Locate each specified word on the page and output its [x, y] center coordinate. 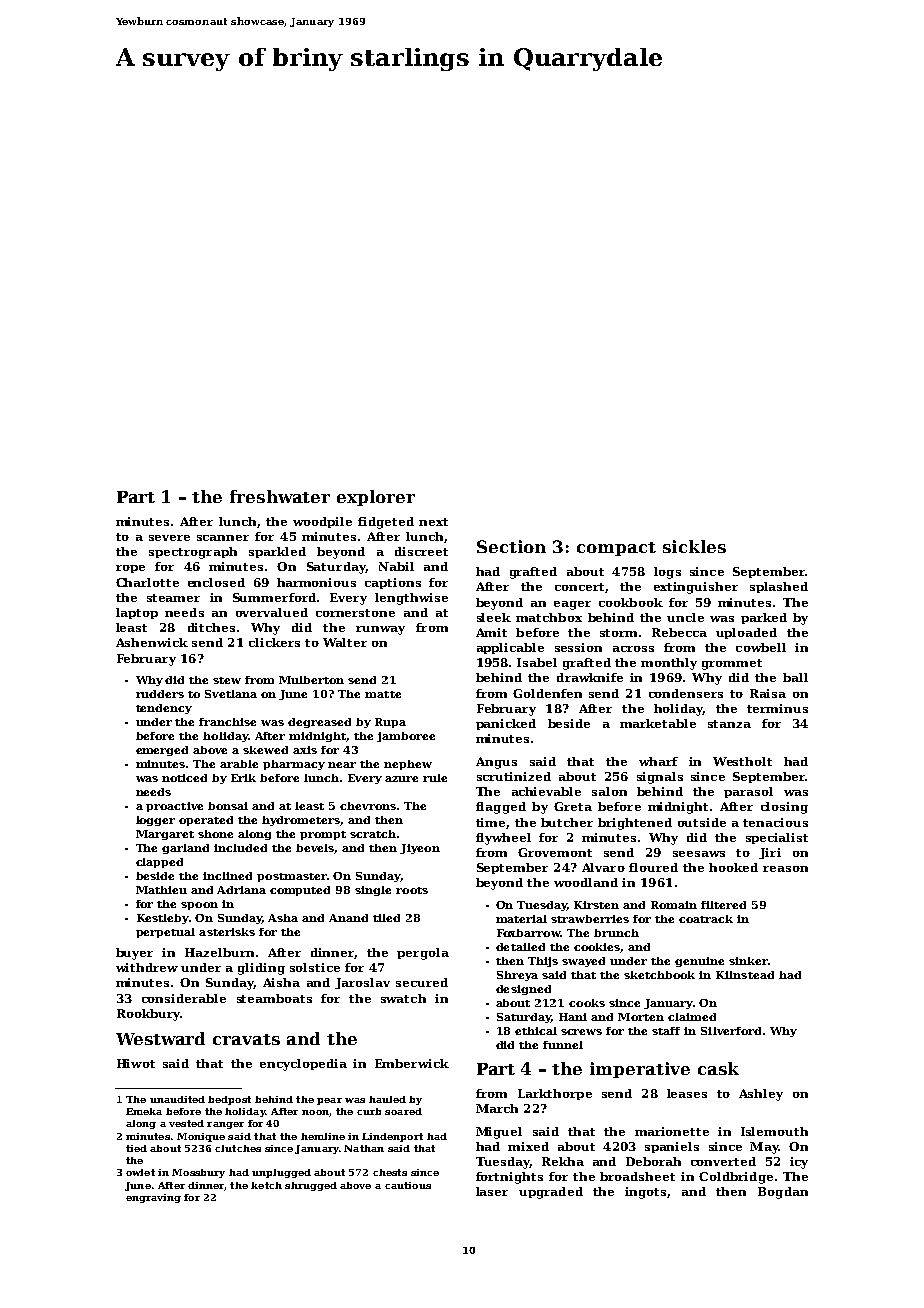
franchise [227, 722]
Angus [496, 763]
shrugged [311, 1186]
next [433, 522]
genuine [699, 962]
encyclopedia [303, 1065]
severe [169, 538]
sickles [694, 546]
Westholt [742, 761]
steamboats [274, 998]
